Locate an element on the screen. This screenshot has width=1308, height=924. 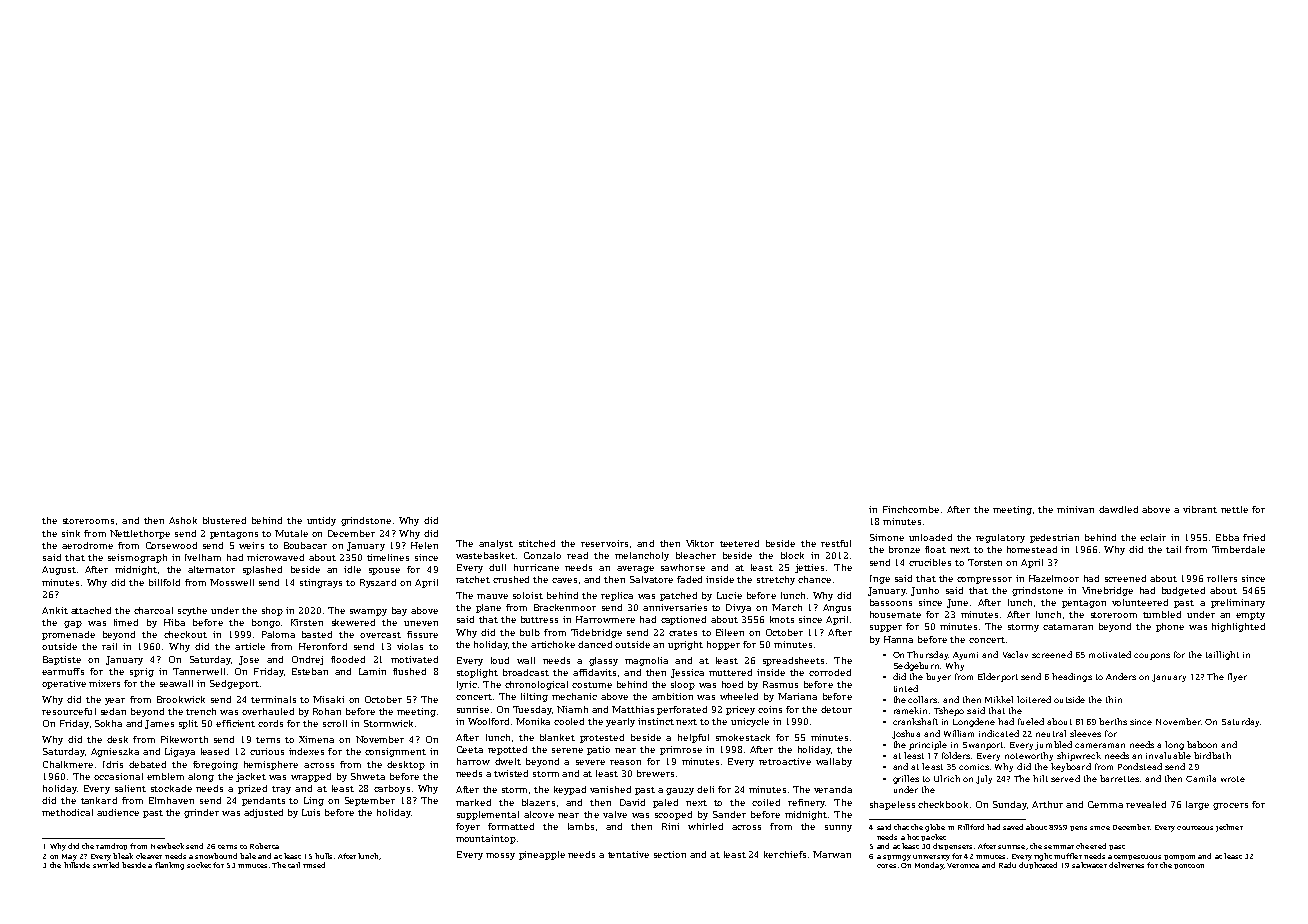
hillside is located at coordinates (77, 865).
